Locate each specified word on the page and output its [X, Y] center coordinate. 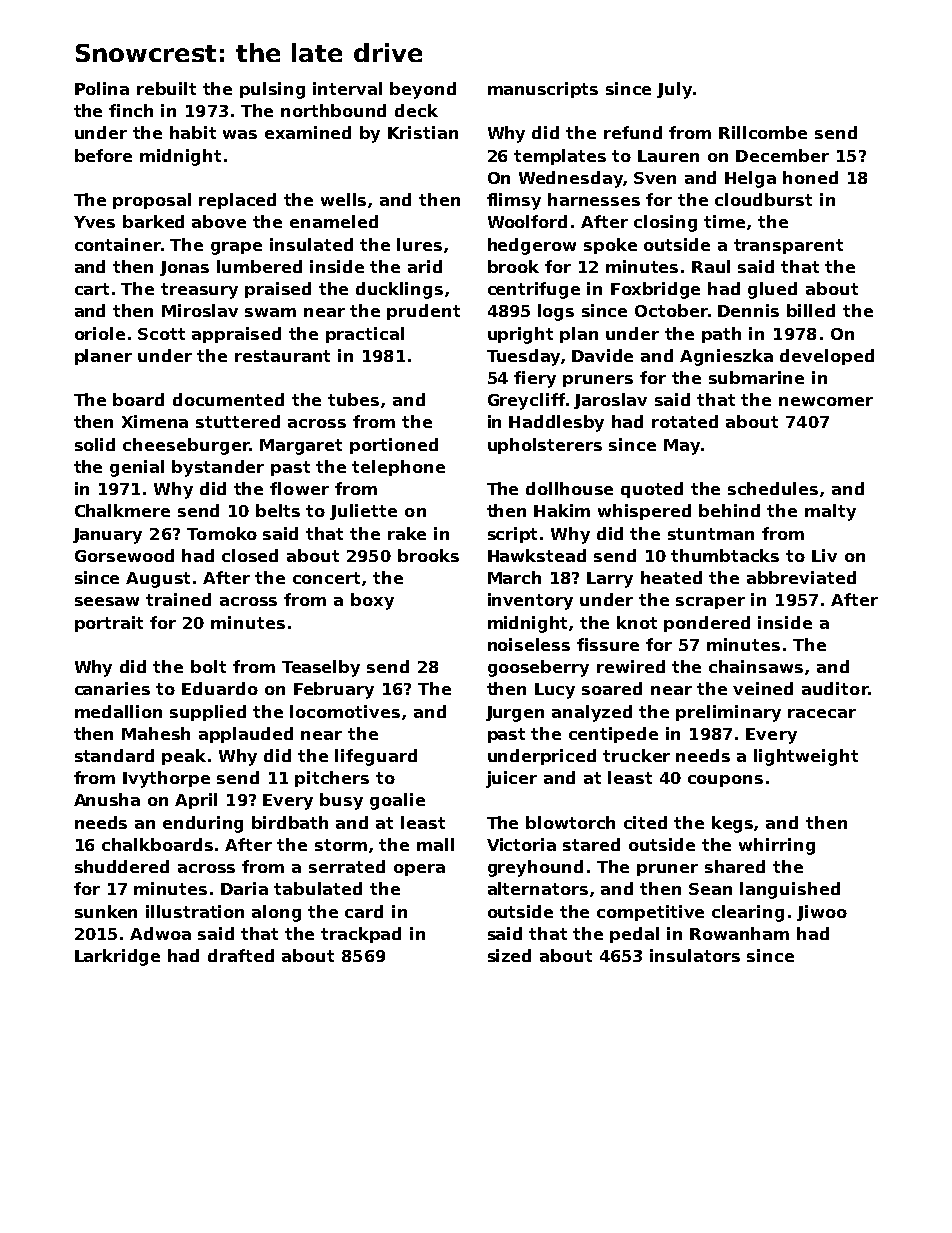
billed [811, 310]
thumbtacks [725, 555]
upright [520, 335]
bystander [218, 468]
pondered [707, 624]
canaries [112, 688]
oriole [100, 333]
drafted [241, 955]
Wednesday [571, 179]
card [364, 911]
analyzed [592, 713]
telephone [398, 468]
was [240, 134]
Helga [750, 179]
